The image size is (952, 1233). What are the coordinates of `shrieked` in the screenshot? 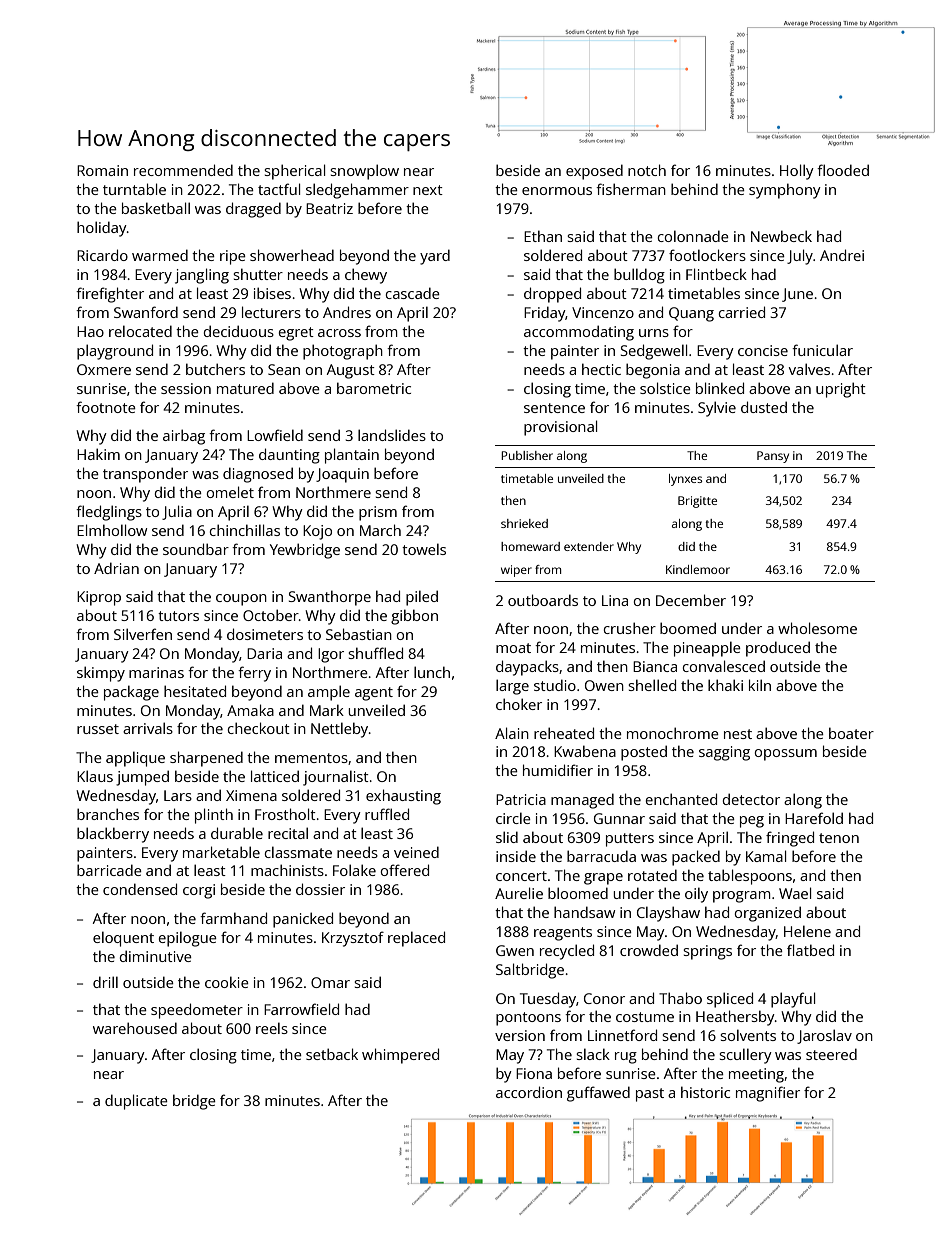 It's located at (524, 523).
